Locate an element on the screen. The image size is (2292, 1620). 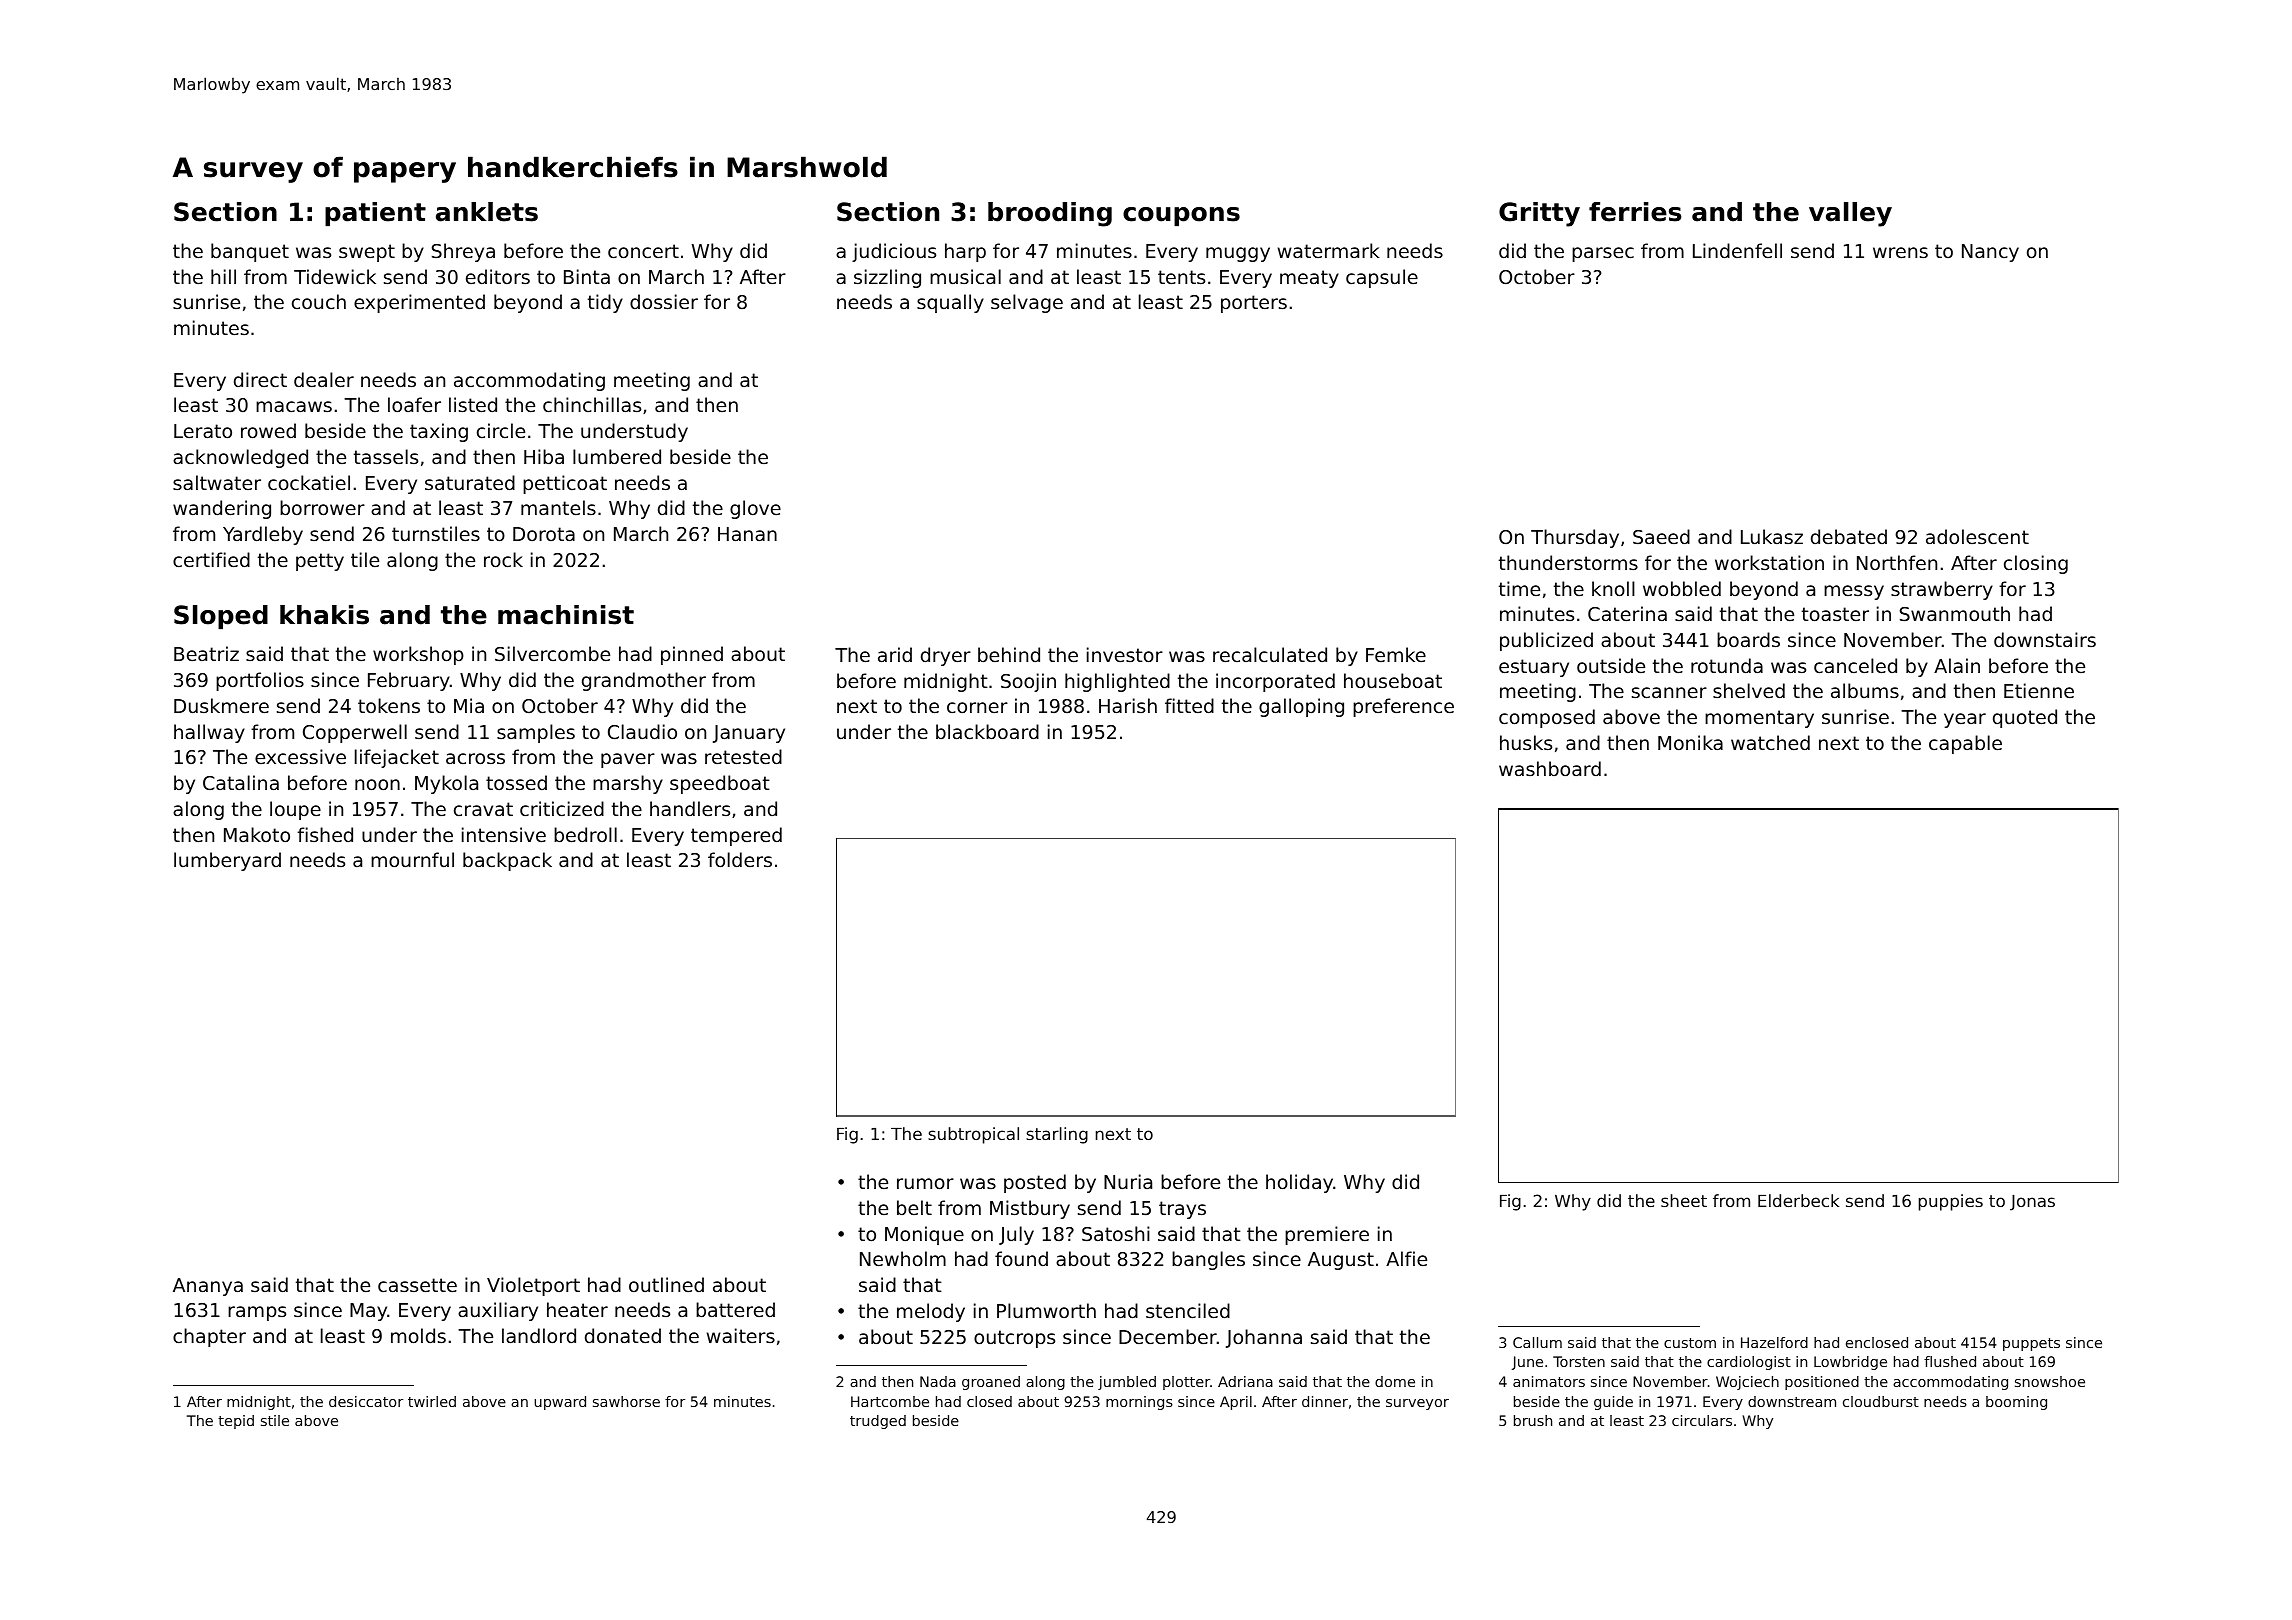
Nancy is located at coordinates (1990, 253).
